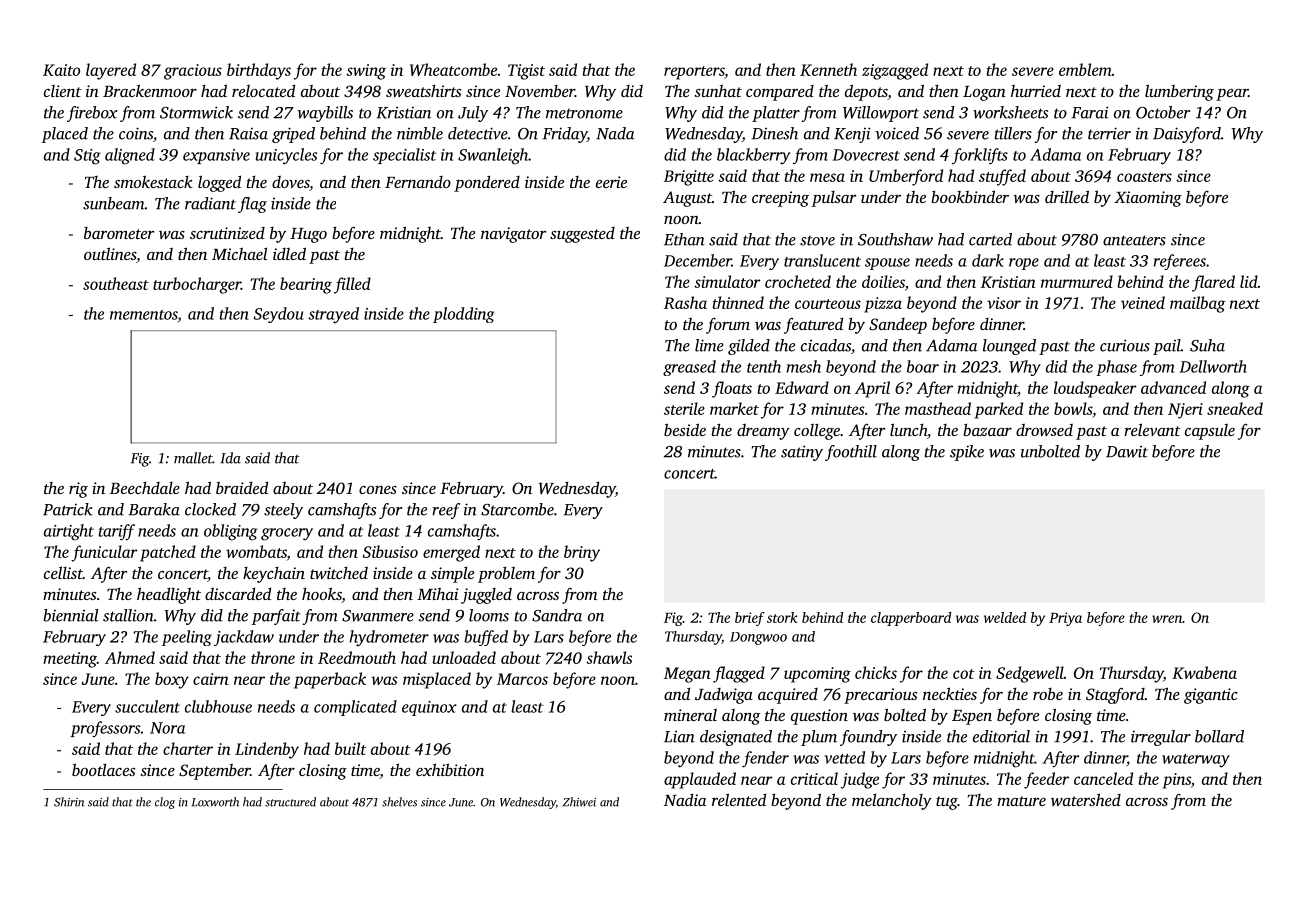  Describe the element at coordinates (61, 70) in the image. I see `Kaito` at that location.
